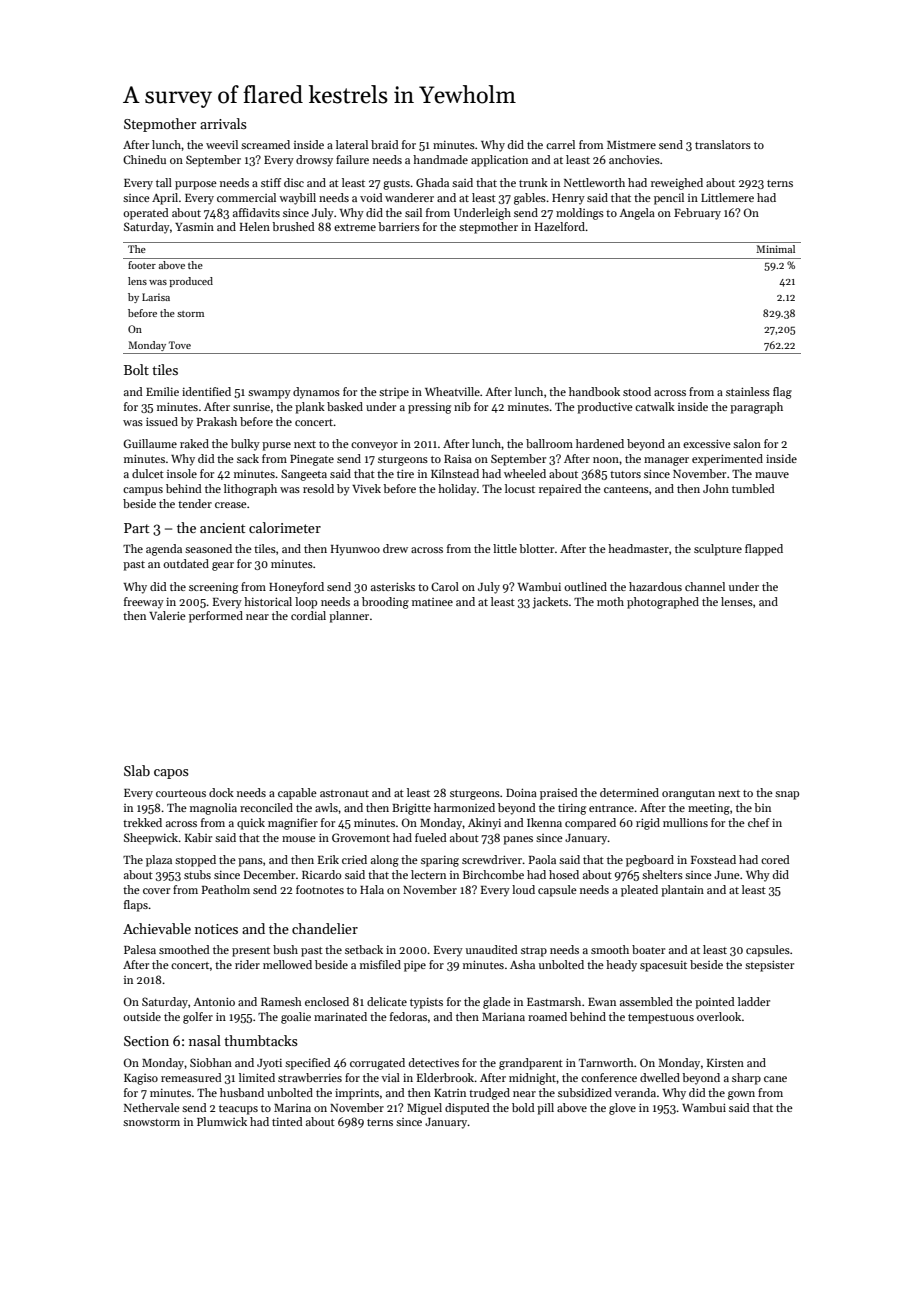 This page has height=1308, width=924. What do you see at coordinates (197, 874) in the page?
I see `stubs` at bounding box center [197, 874].
